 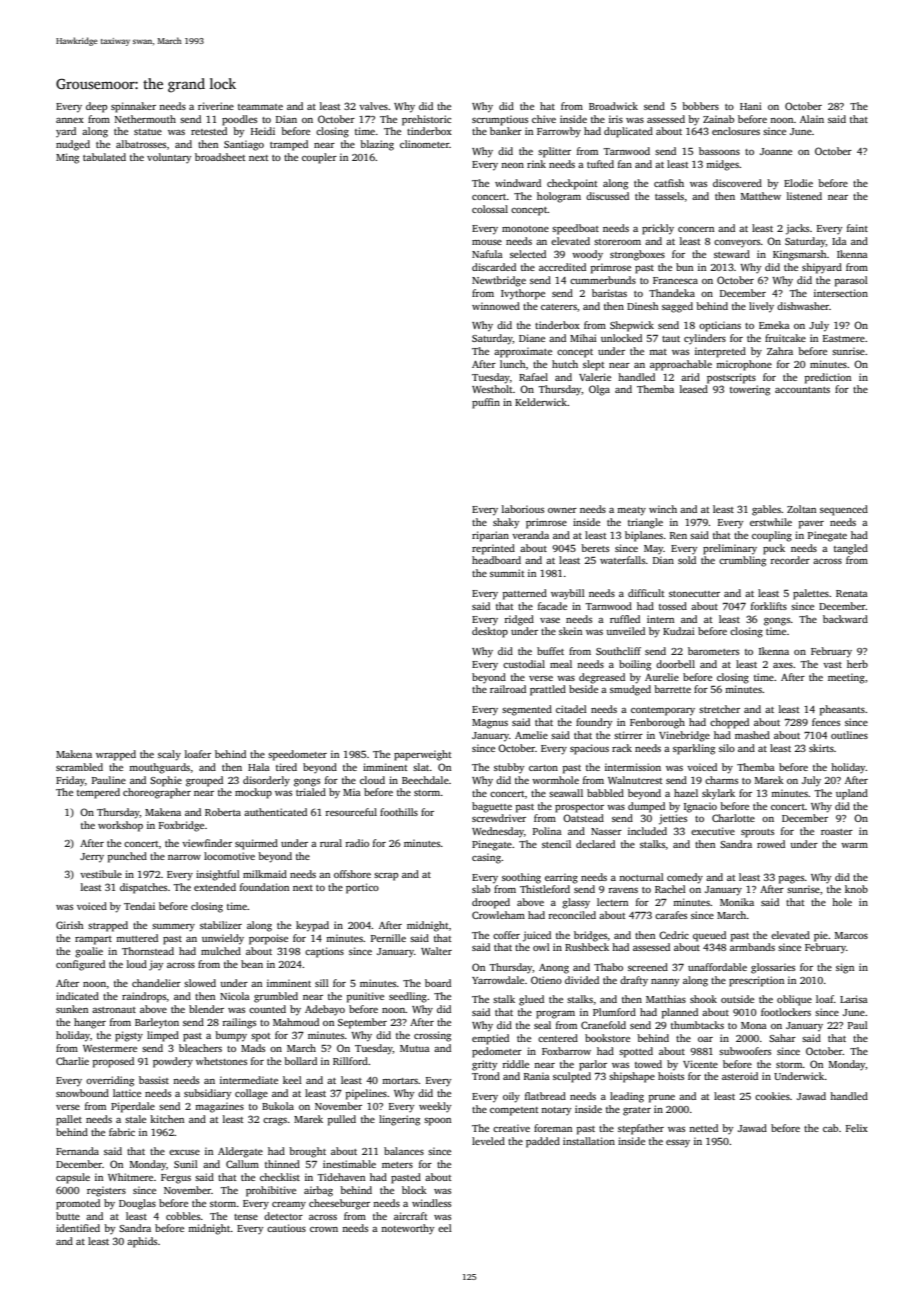 I want to click on broadsheet, so click(x=220, y=157).
